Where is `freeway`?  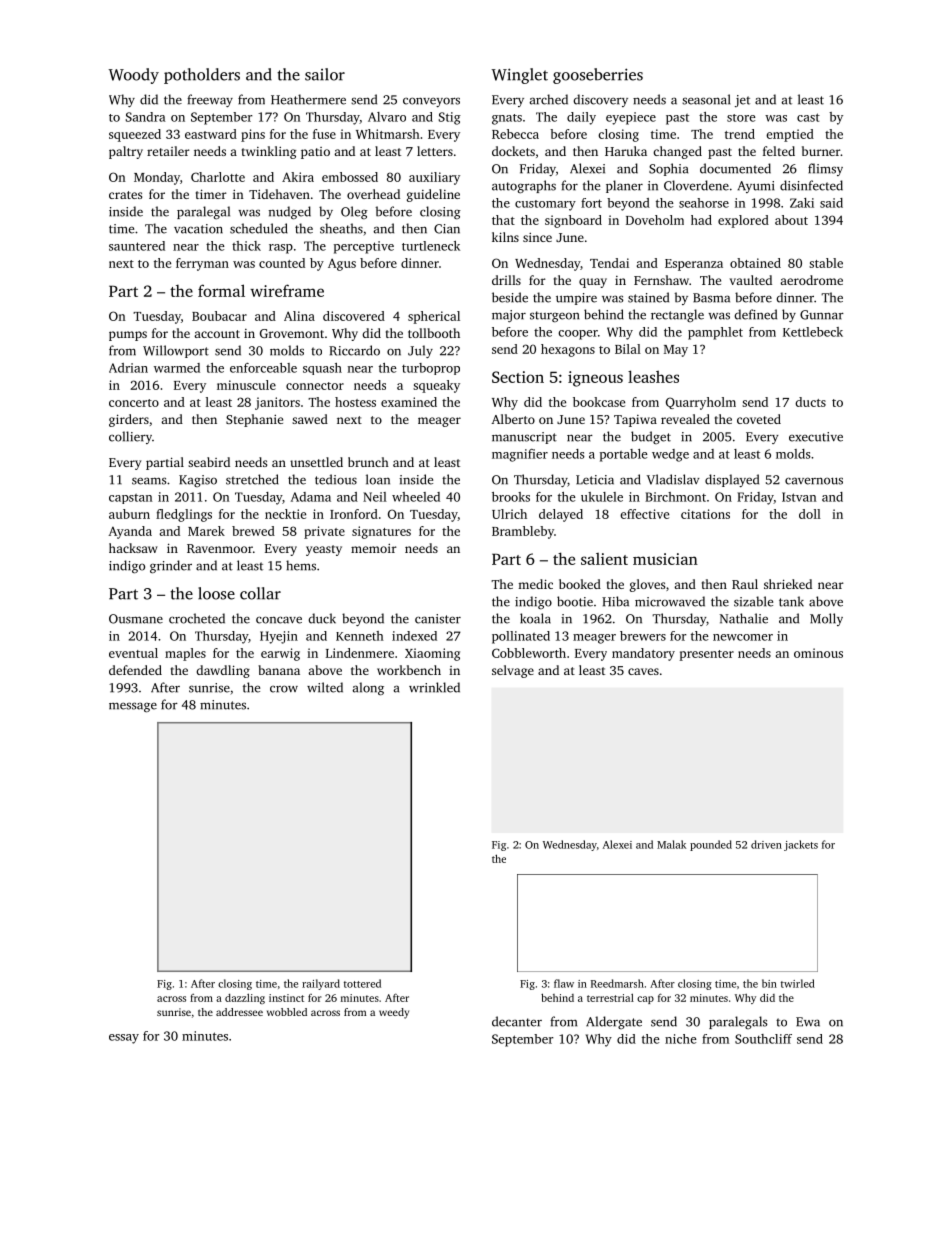
freeway is located at coordinates (210, 100).
